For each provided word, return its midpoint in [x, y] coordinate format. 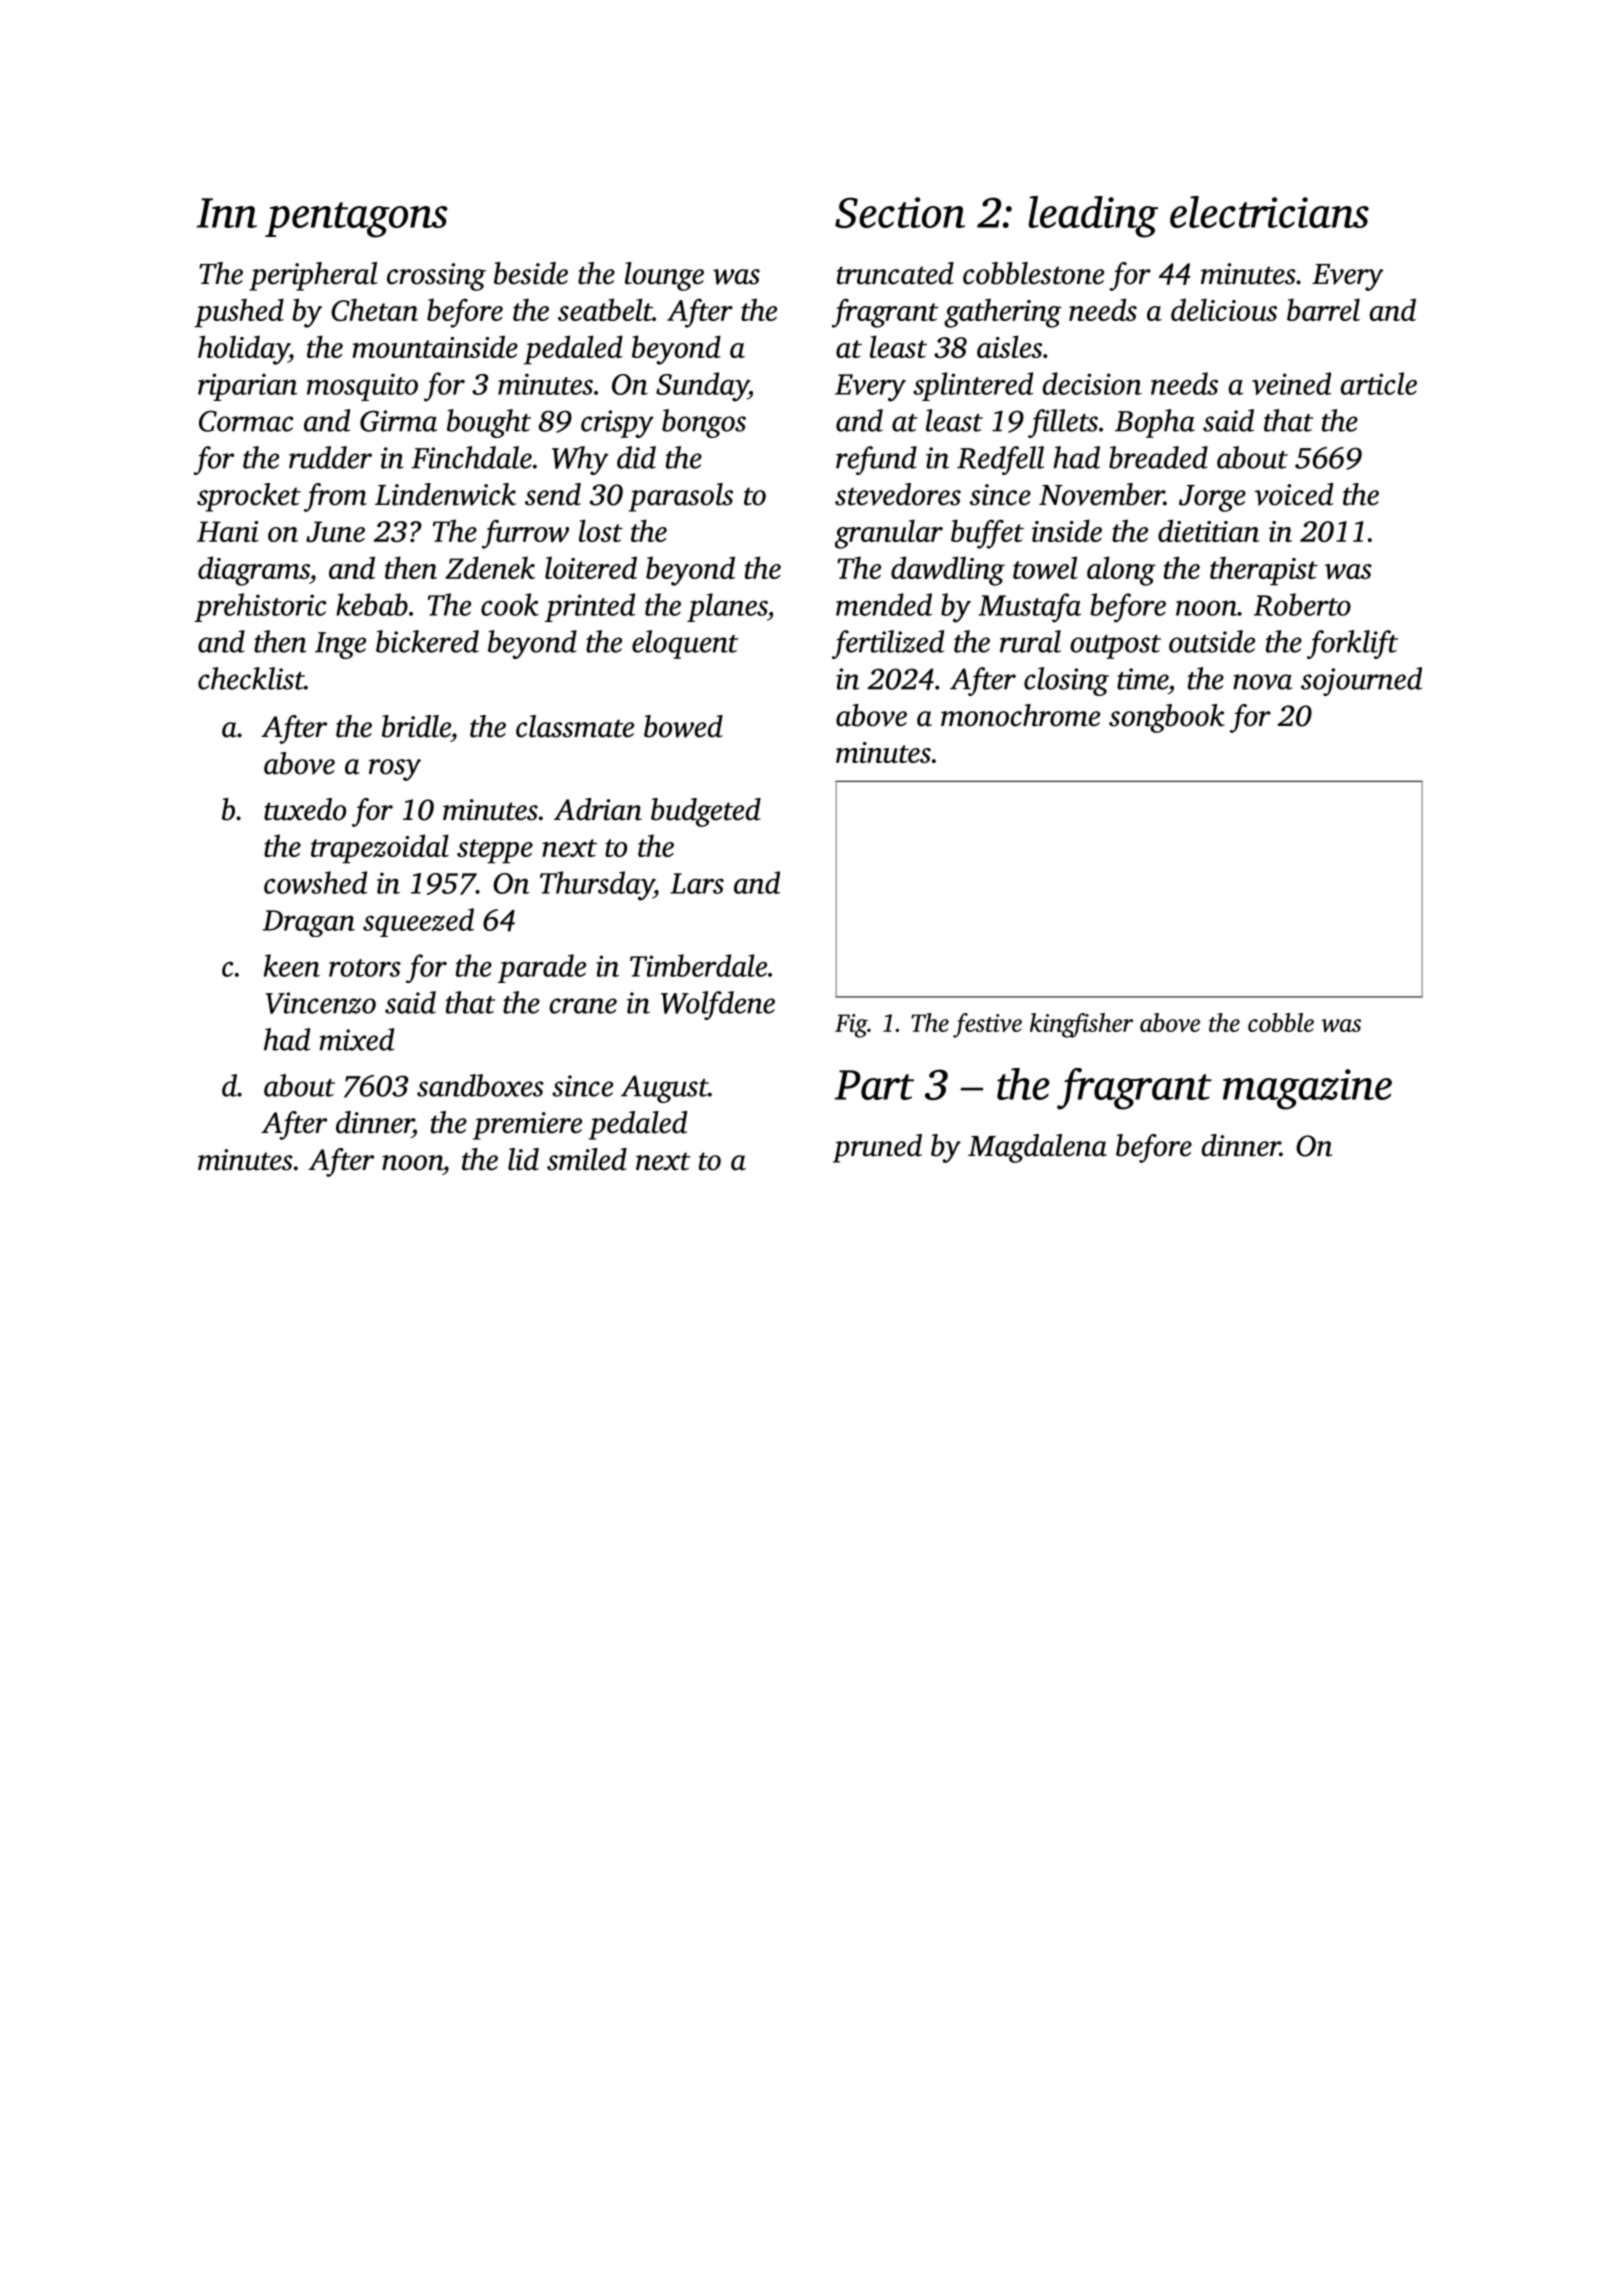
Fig [851, 1026]
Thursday [597, 886]
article [1378, 383]
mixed [356, 1039]
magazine [1307, 1089]
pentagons [356, 220]
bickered [427, 641]
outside [1212, 641]
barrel [1323, 309]
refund [876, 460]
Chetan [374, 309]
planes [727, 607]
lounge [664, 276]
